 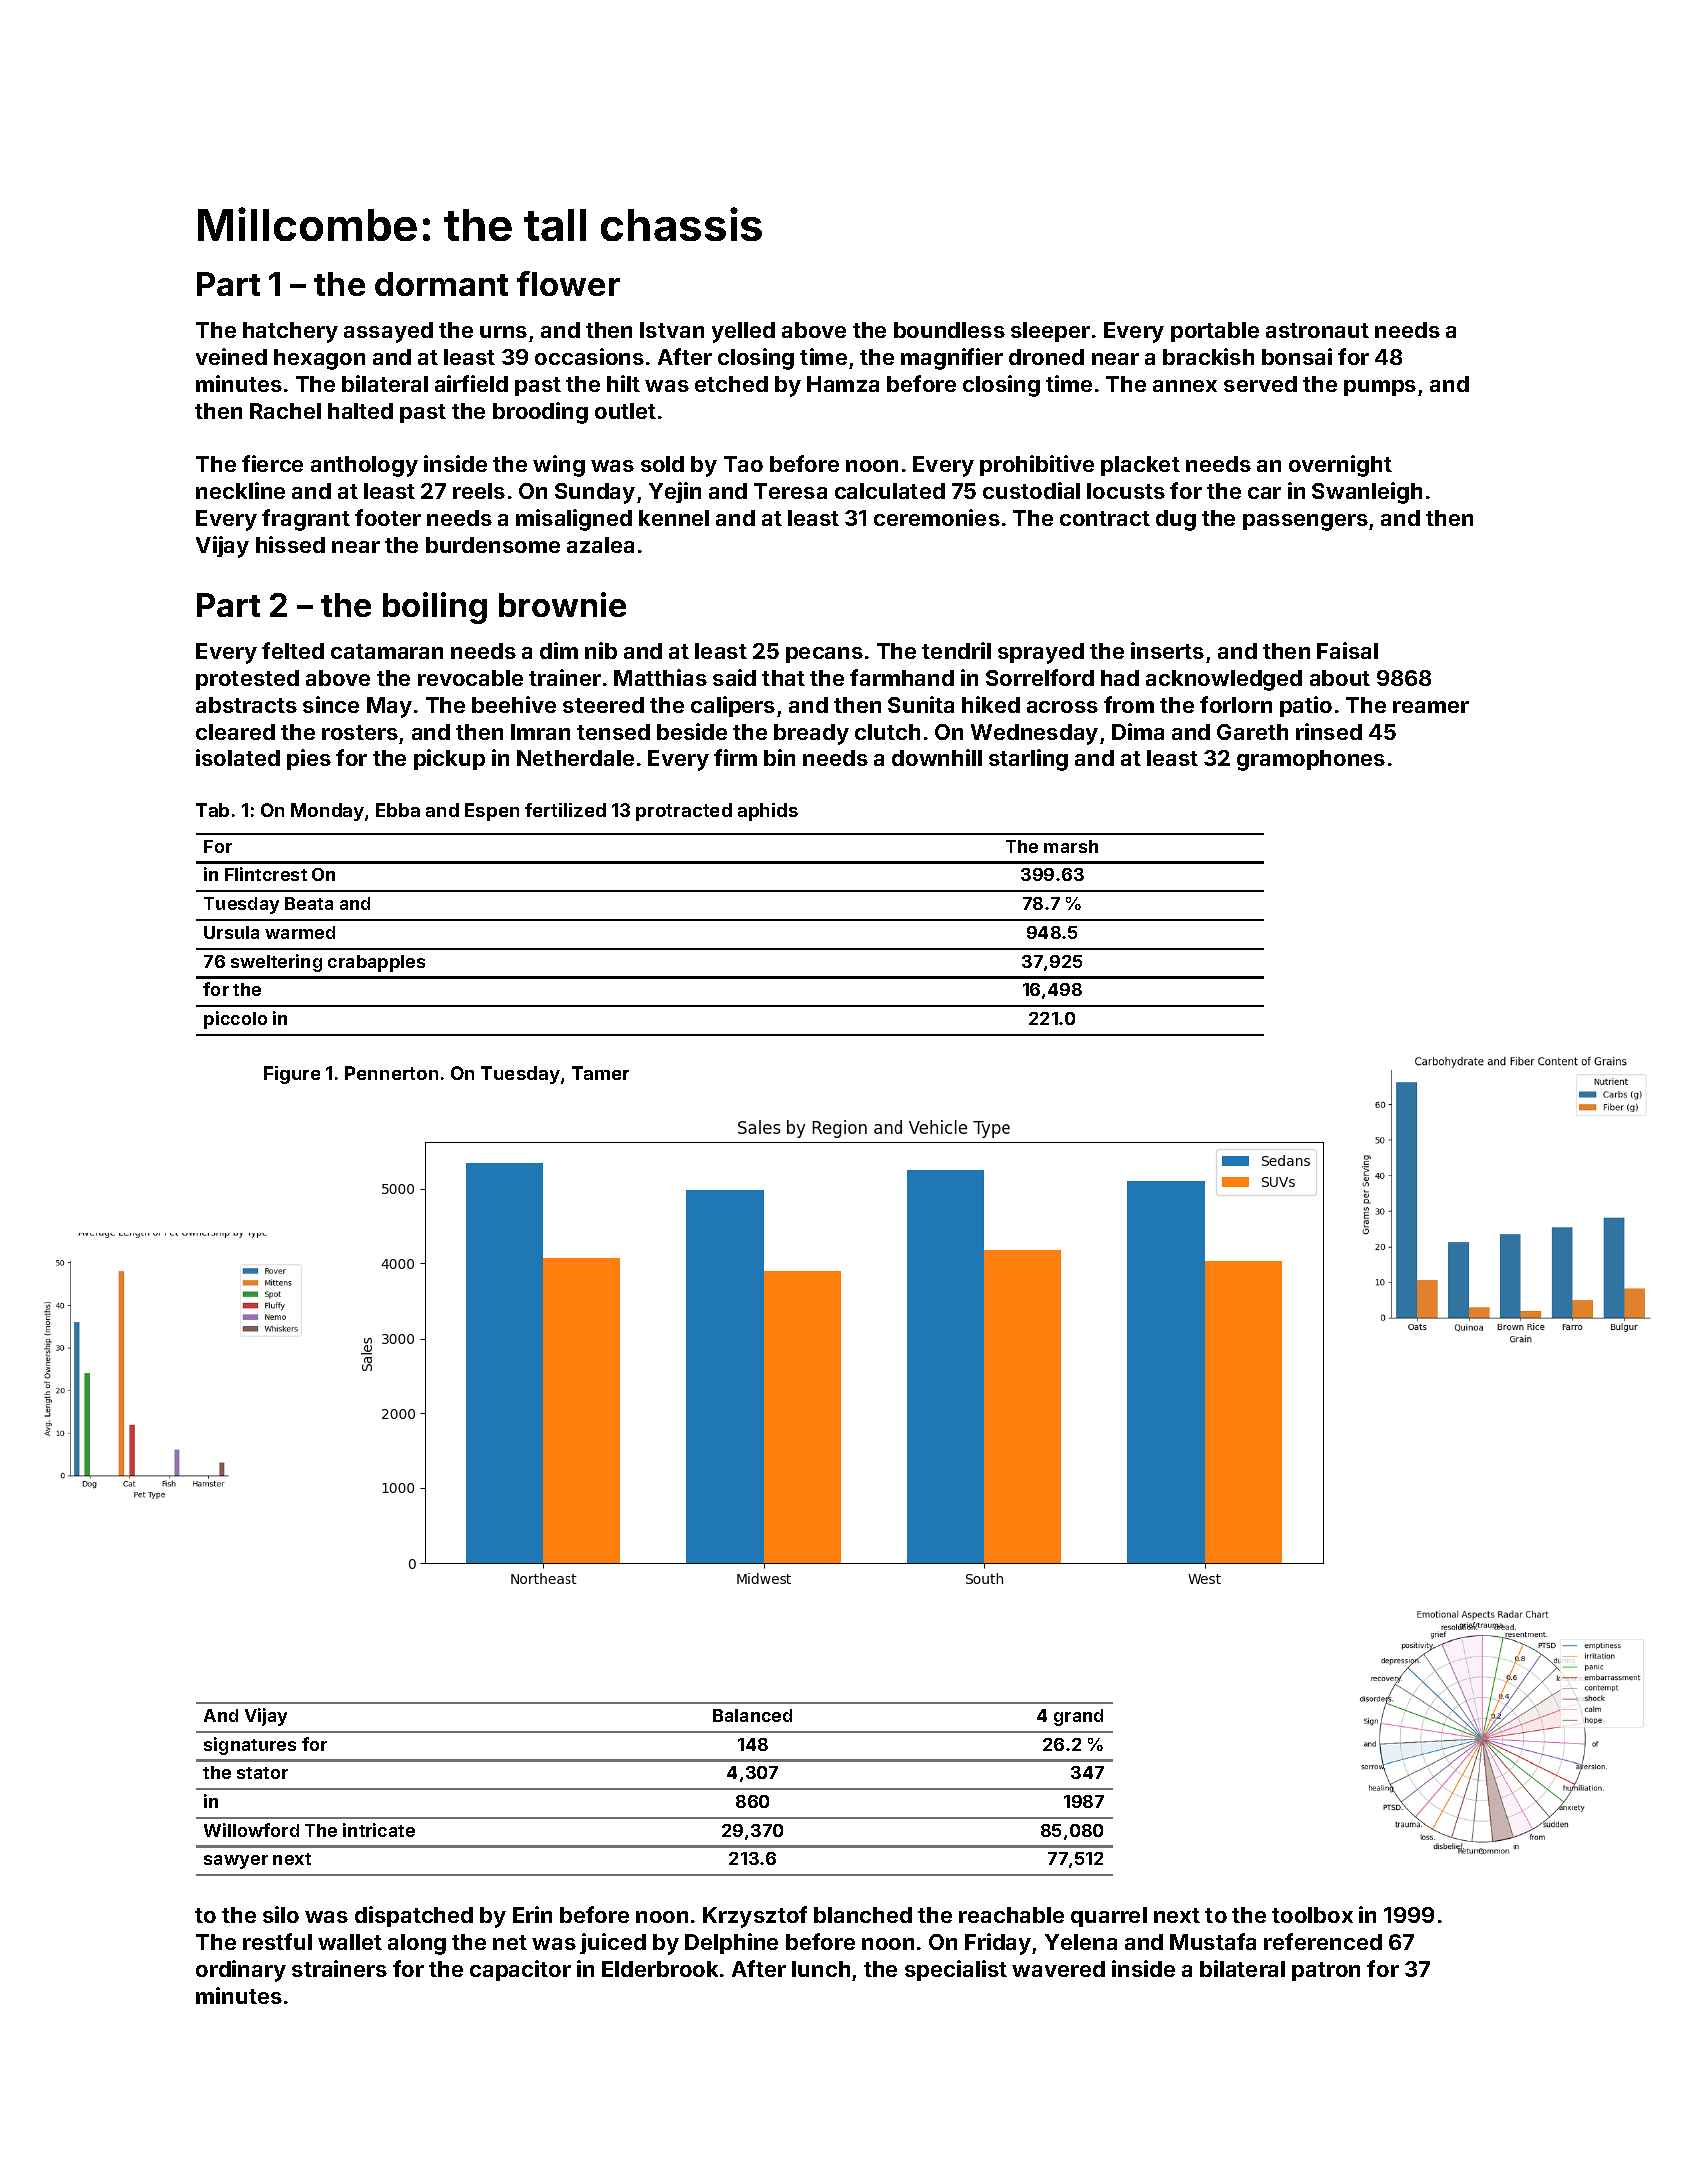 What do you see at coordinates (262, 1773) in the document?
I see `stator` at bounding box center [262, 1773].
